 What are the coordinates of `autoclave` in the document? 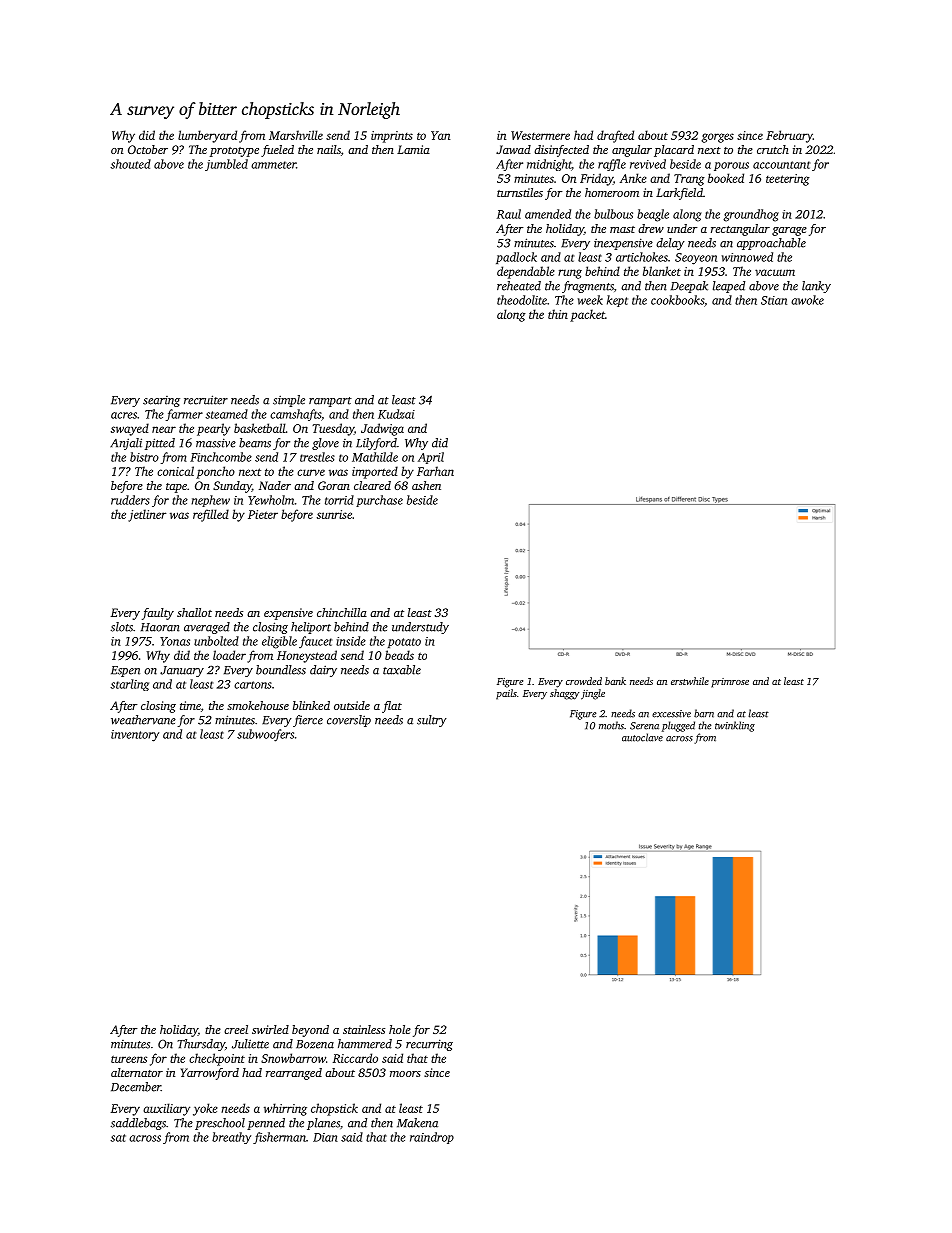 It's located at (642, 737).
